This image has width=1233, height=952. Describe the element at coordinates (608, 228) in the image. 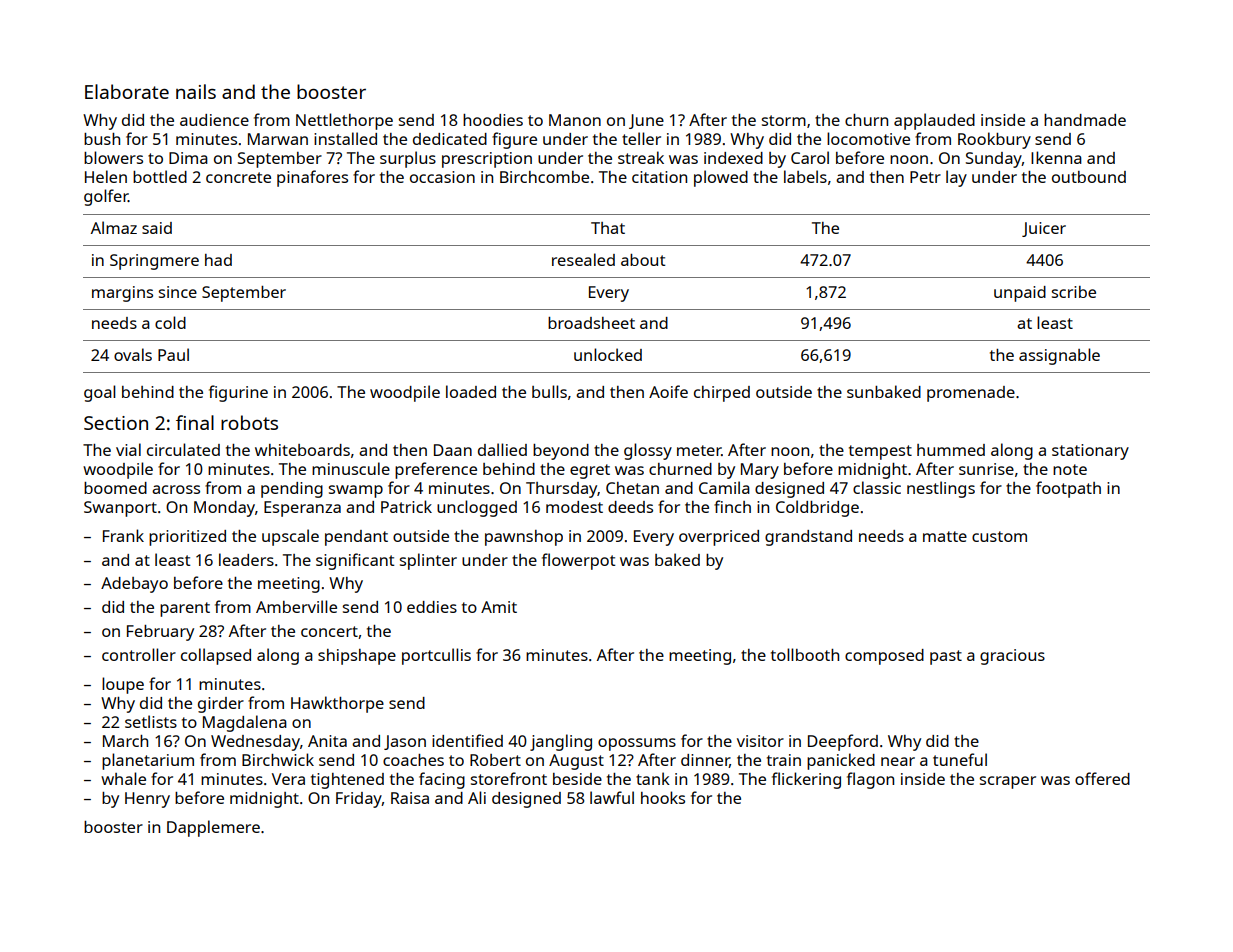

I see `That` at that location.
